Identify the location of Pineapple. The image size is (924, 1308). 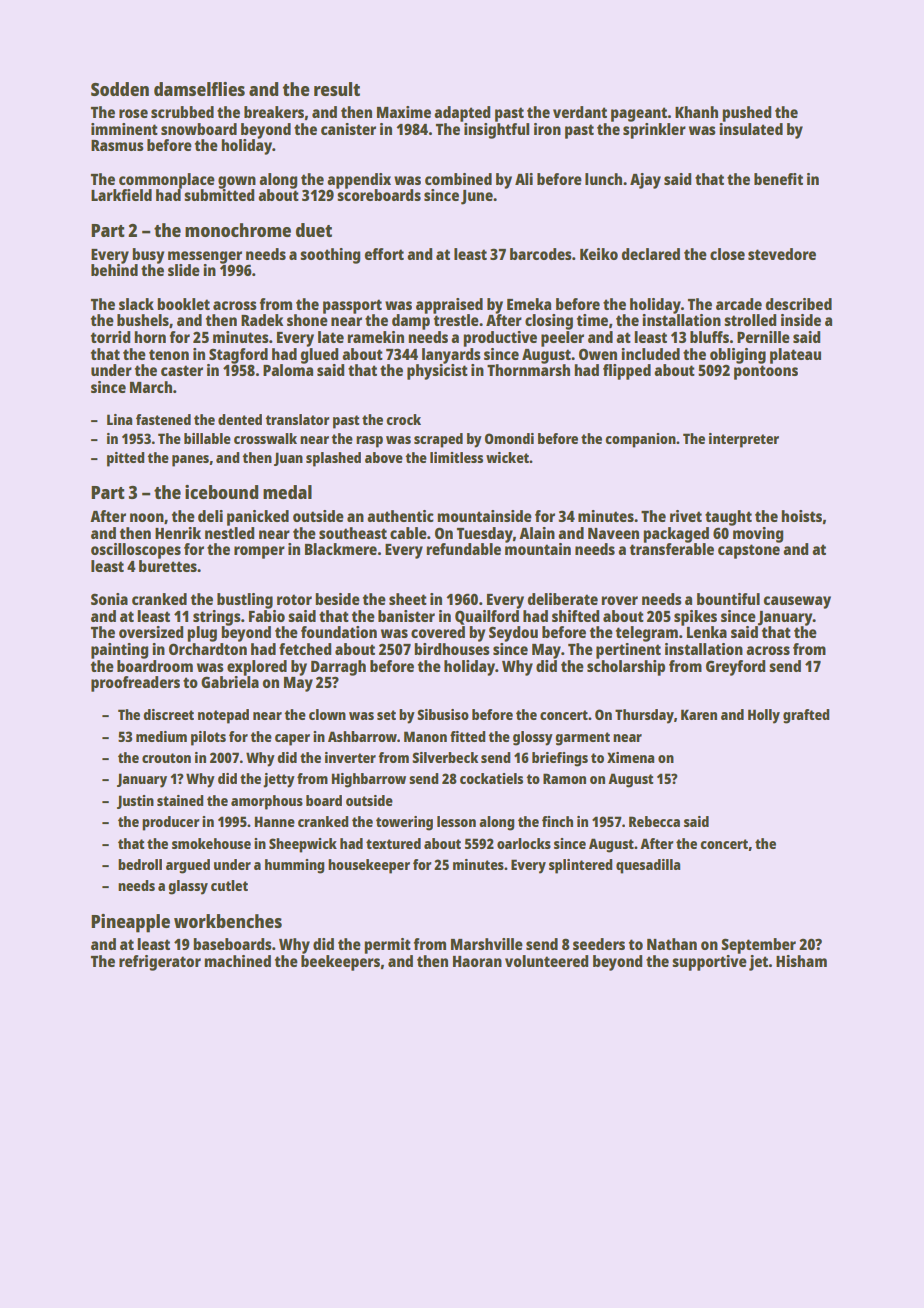
(130, 923).
